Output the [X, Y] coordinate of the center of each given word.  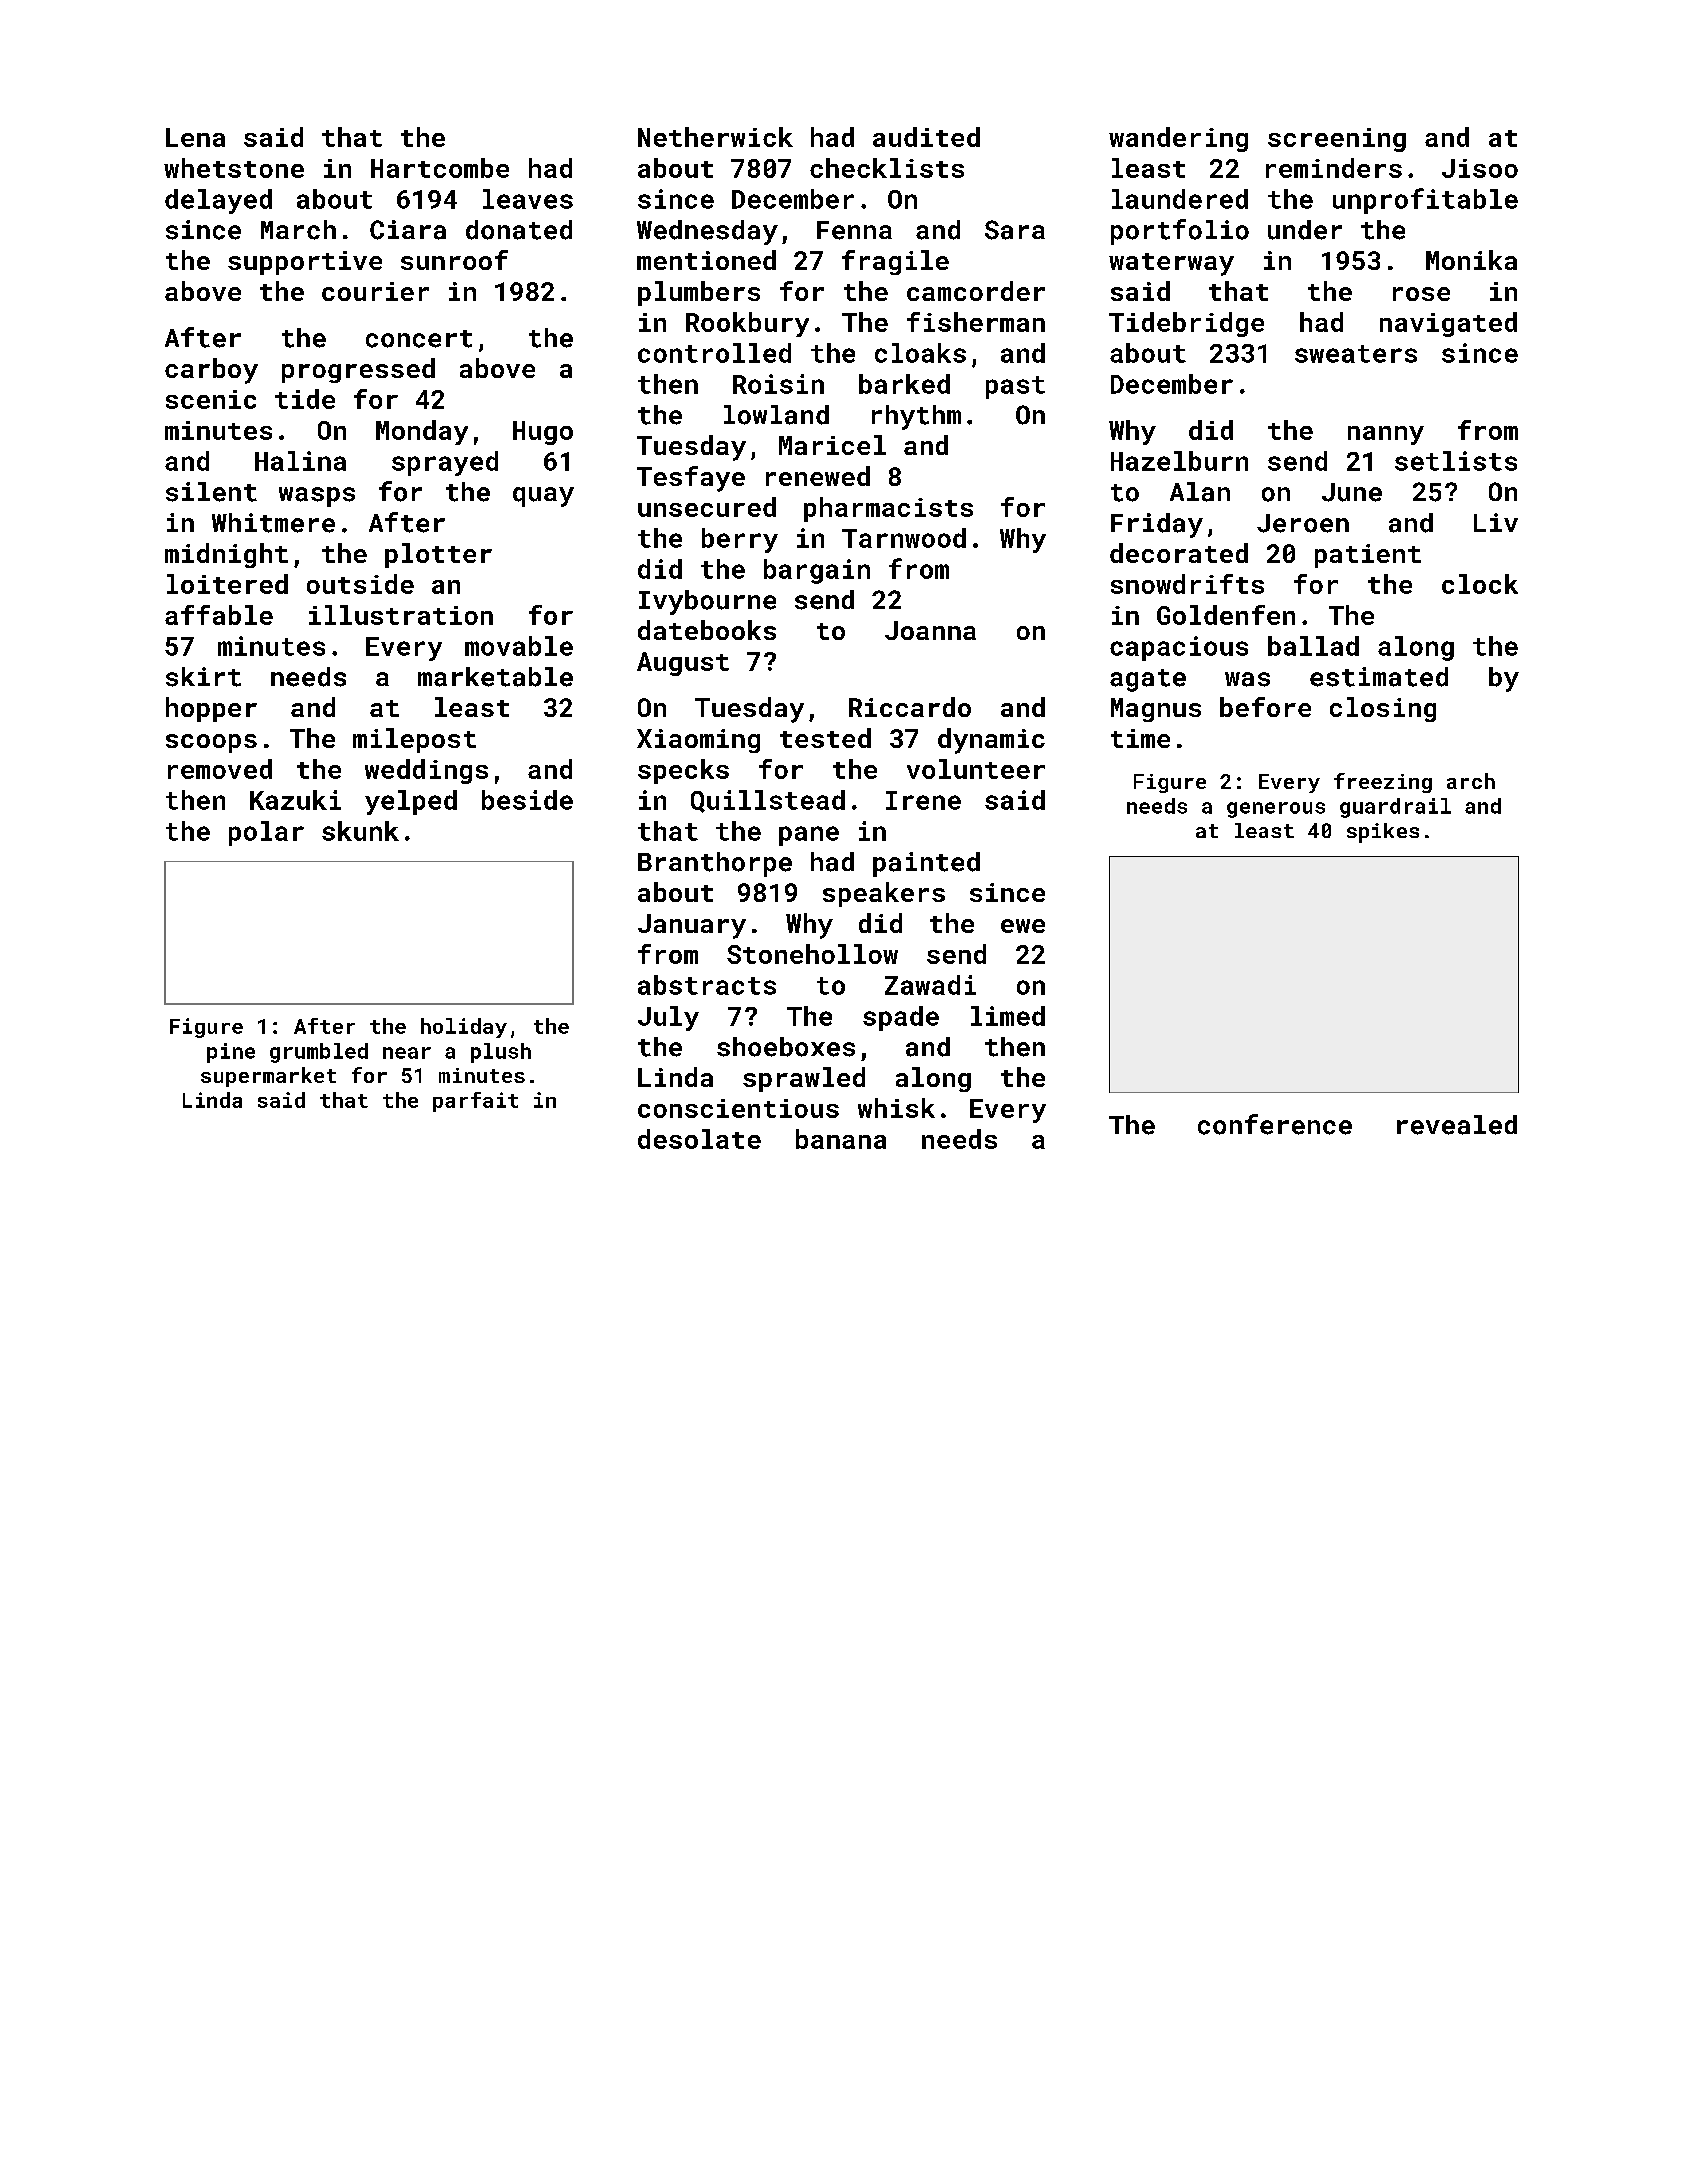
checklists [887, 168]
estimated [1379, 677]
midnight [226, 555]
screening [1337, 140]
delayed [218, 201]
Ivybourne [707, 602]
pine [231, 1053]
